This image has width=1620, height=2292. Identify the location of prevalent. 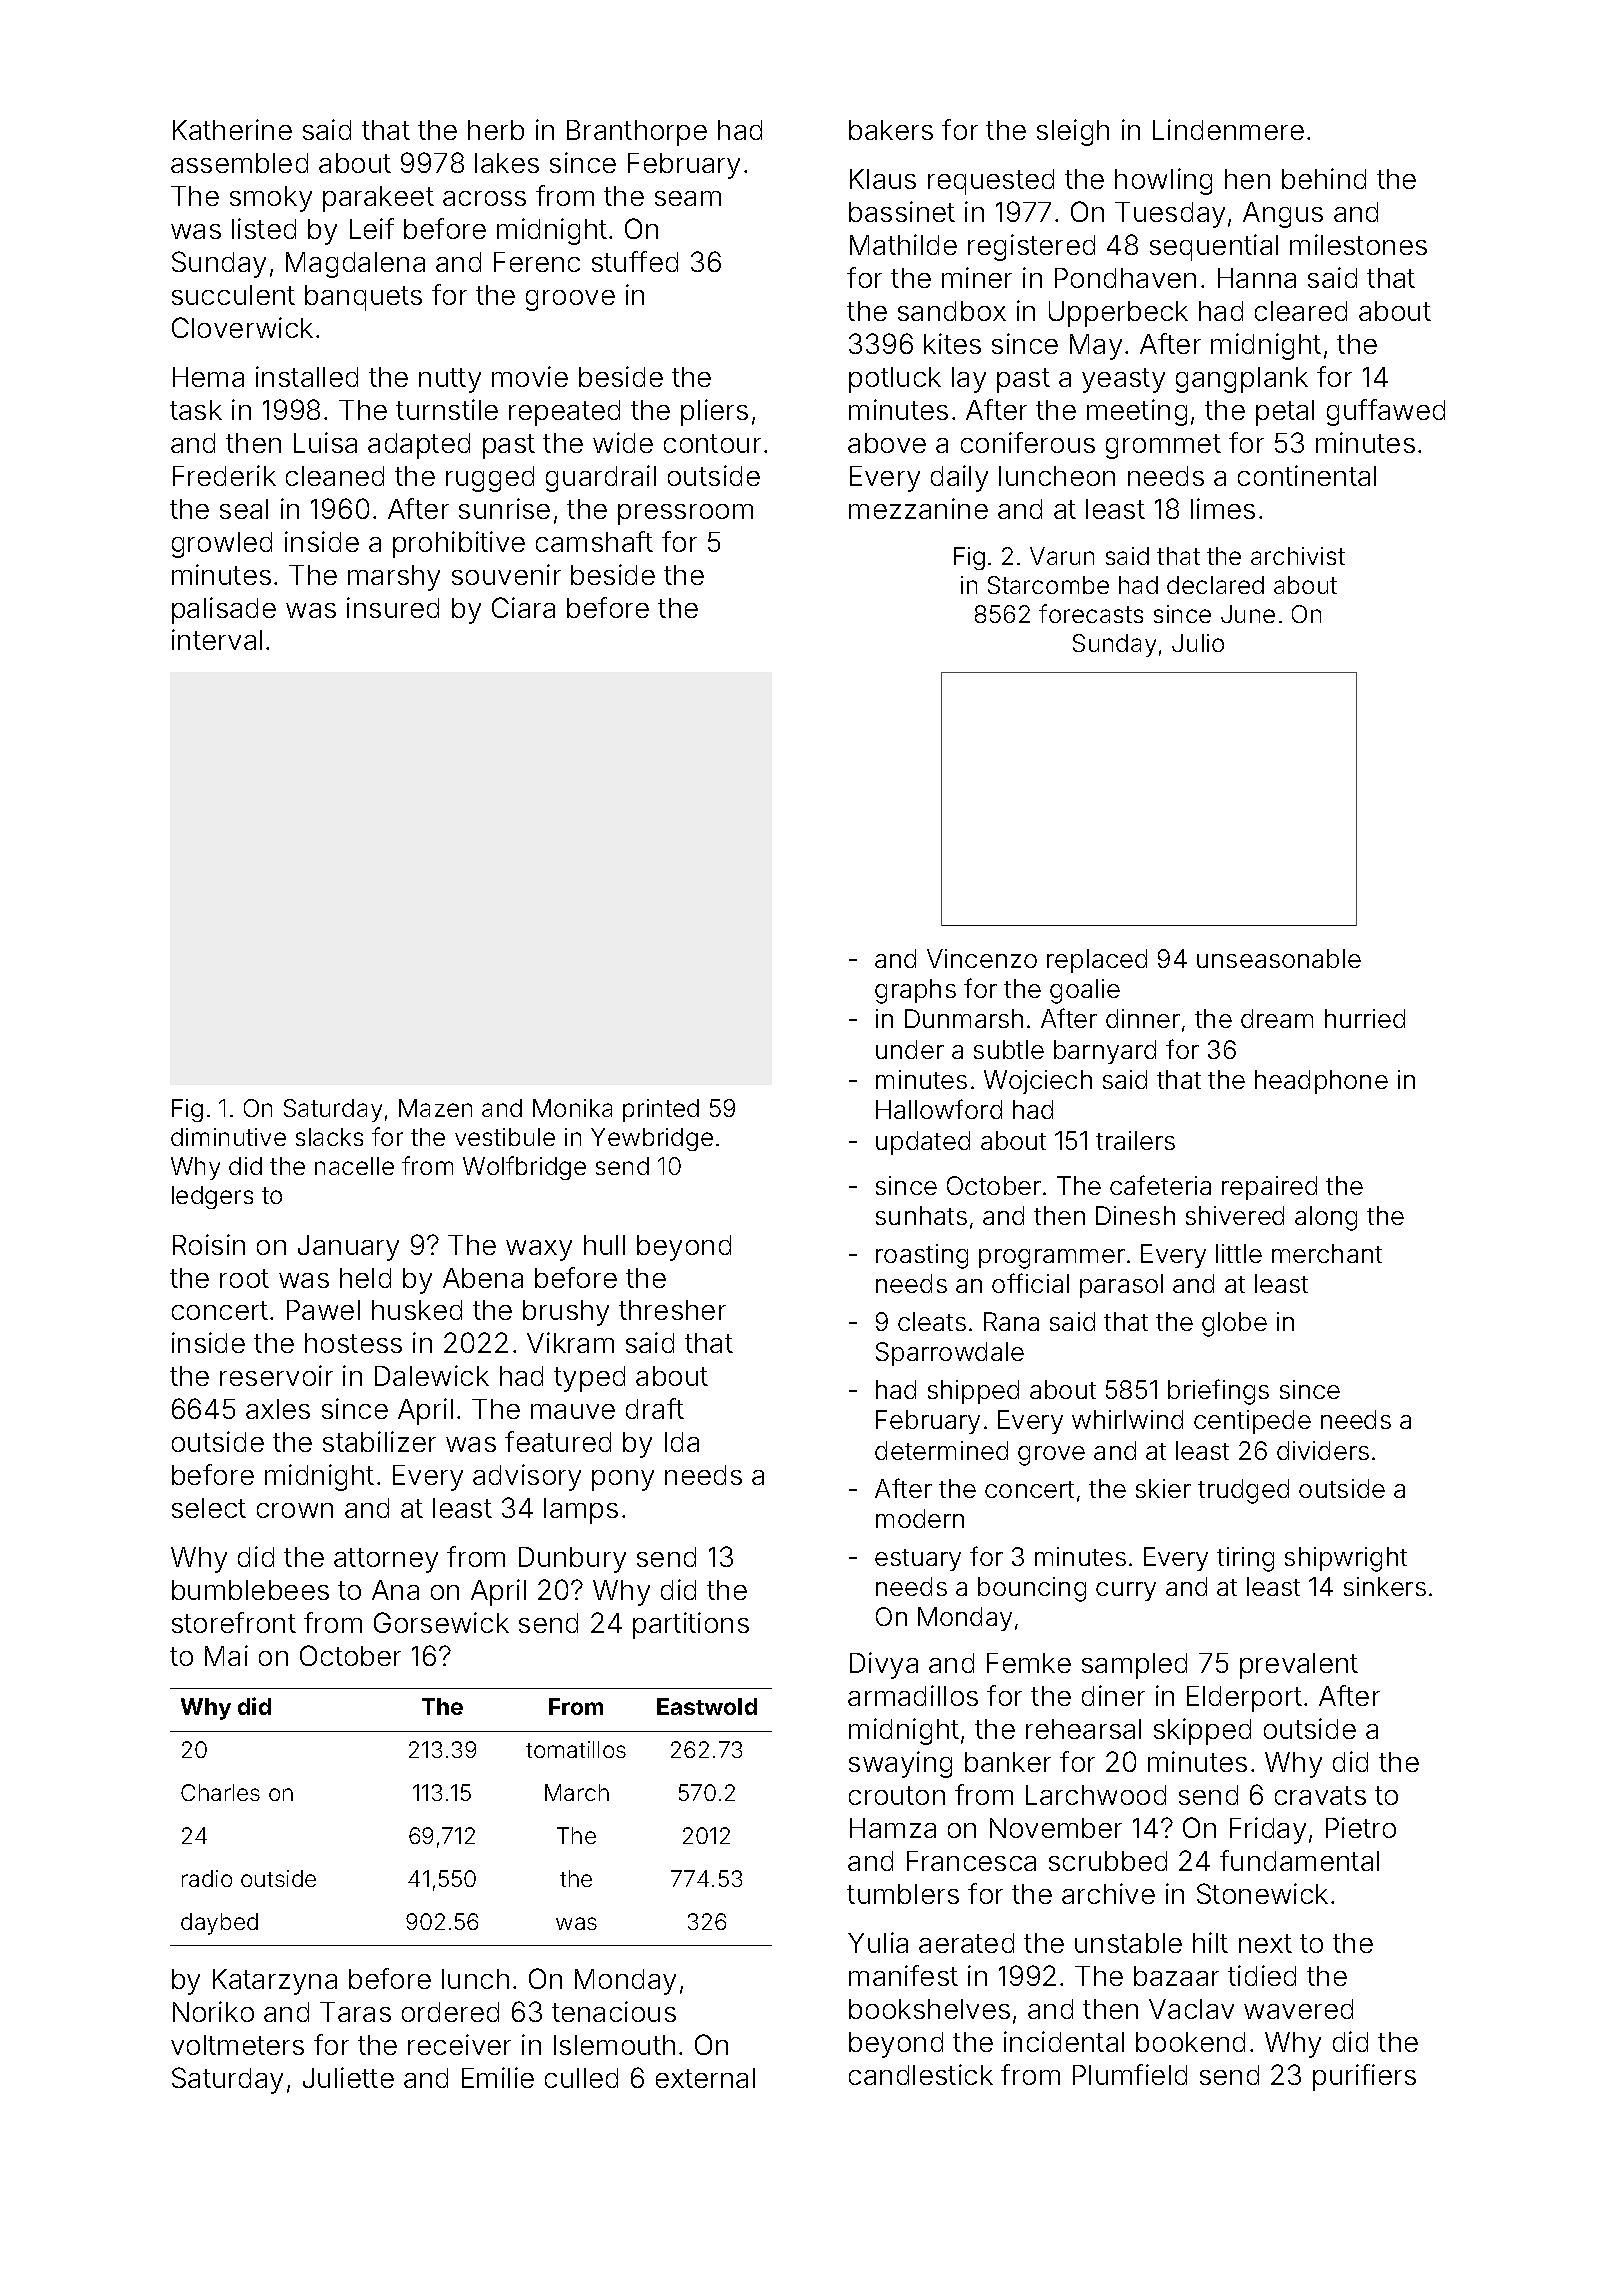
(1299, 1666).
